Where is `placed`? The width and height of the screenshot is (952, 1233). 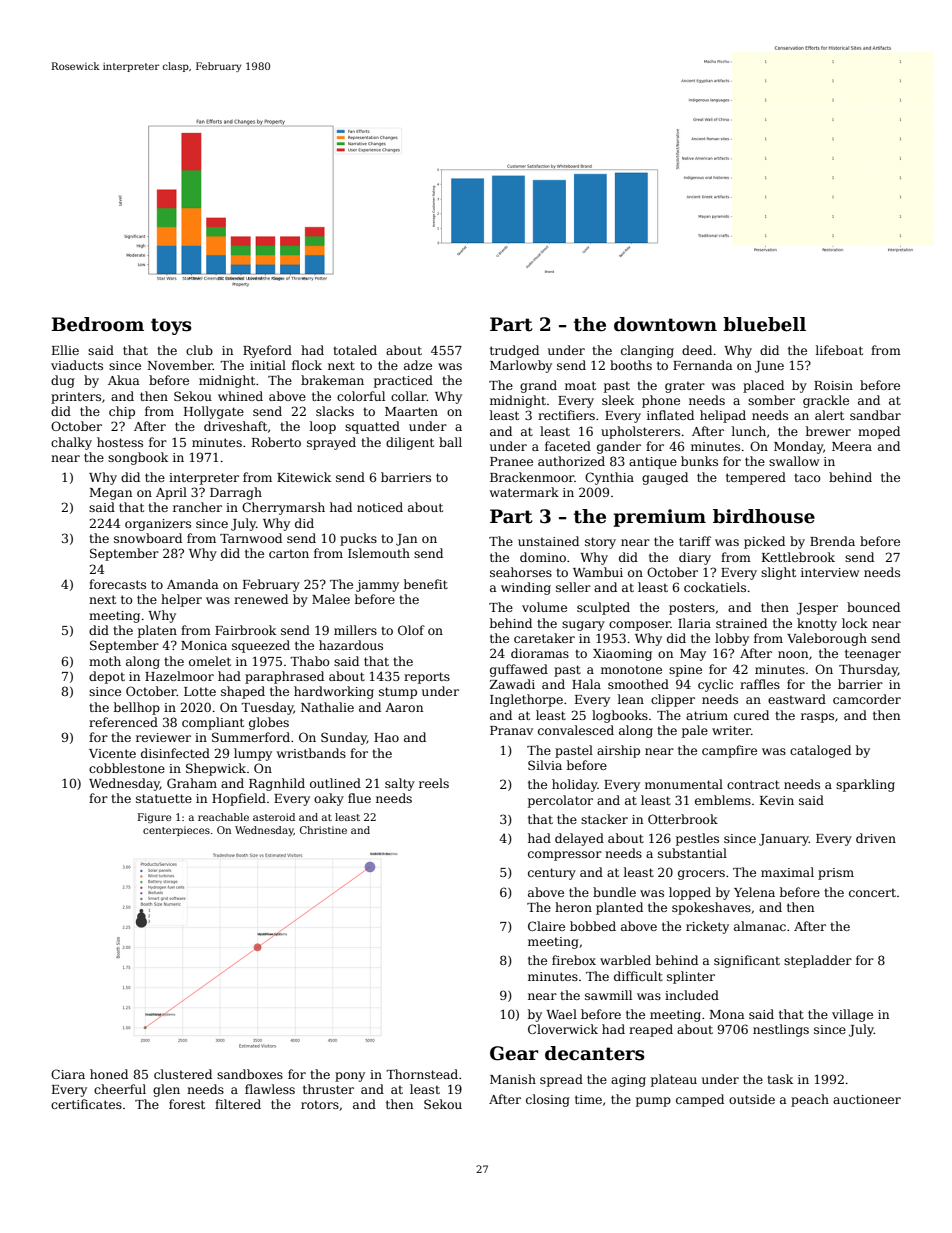
placed is located at coordinates (763, 386).
